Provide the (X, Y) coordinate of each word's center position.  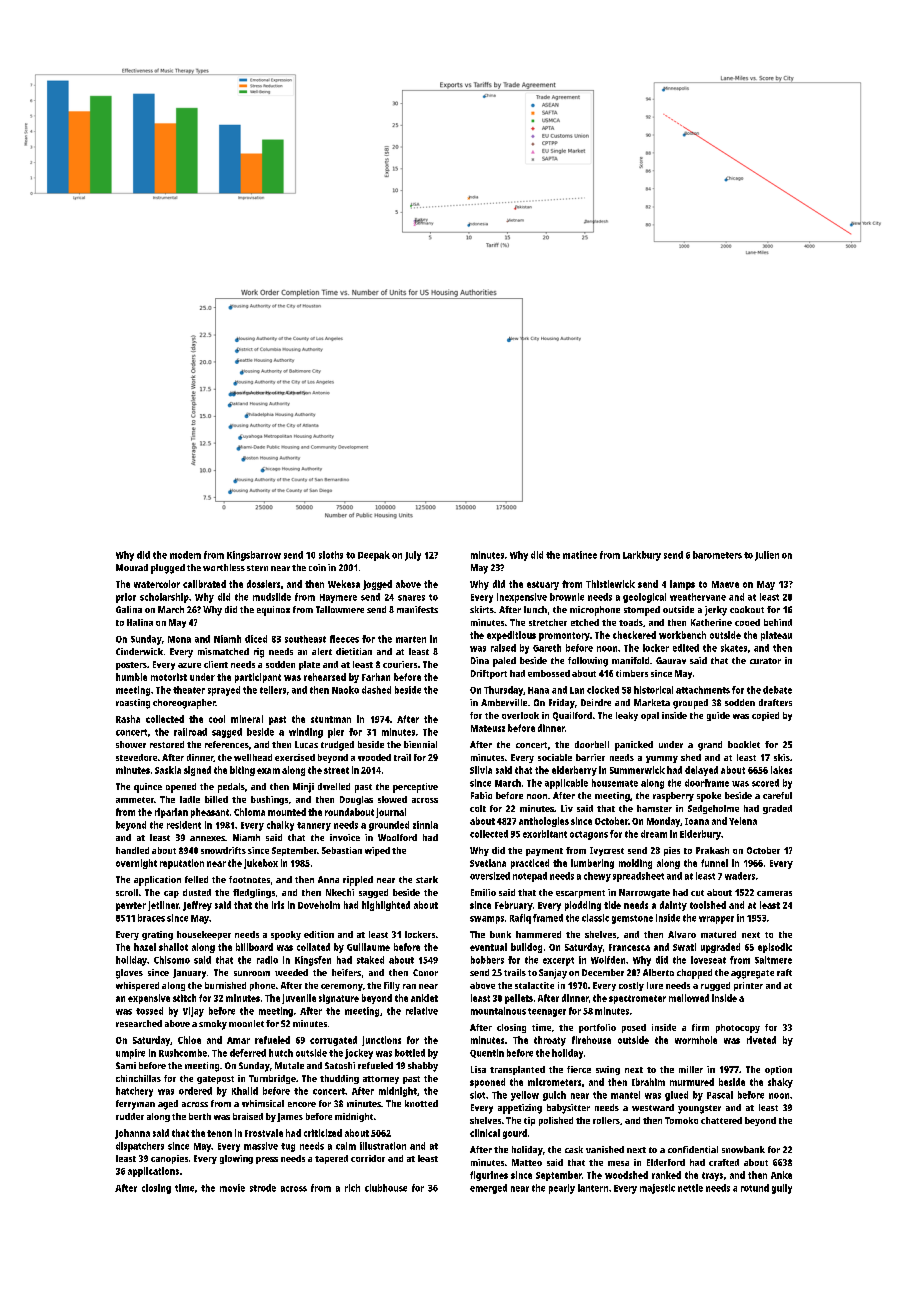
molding (635, 864)
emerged (488, 1189)
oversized (490, 876)
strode (263, 1188)
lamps (682, 585)
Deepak (374, 556)
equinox (273, 611)
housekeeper (204, 935)
